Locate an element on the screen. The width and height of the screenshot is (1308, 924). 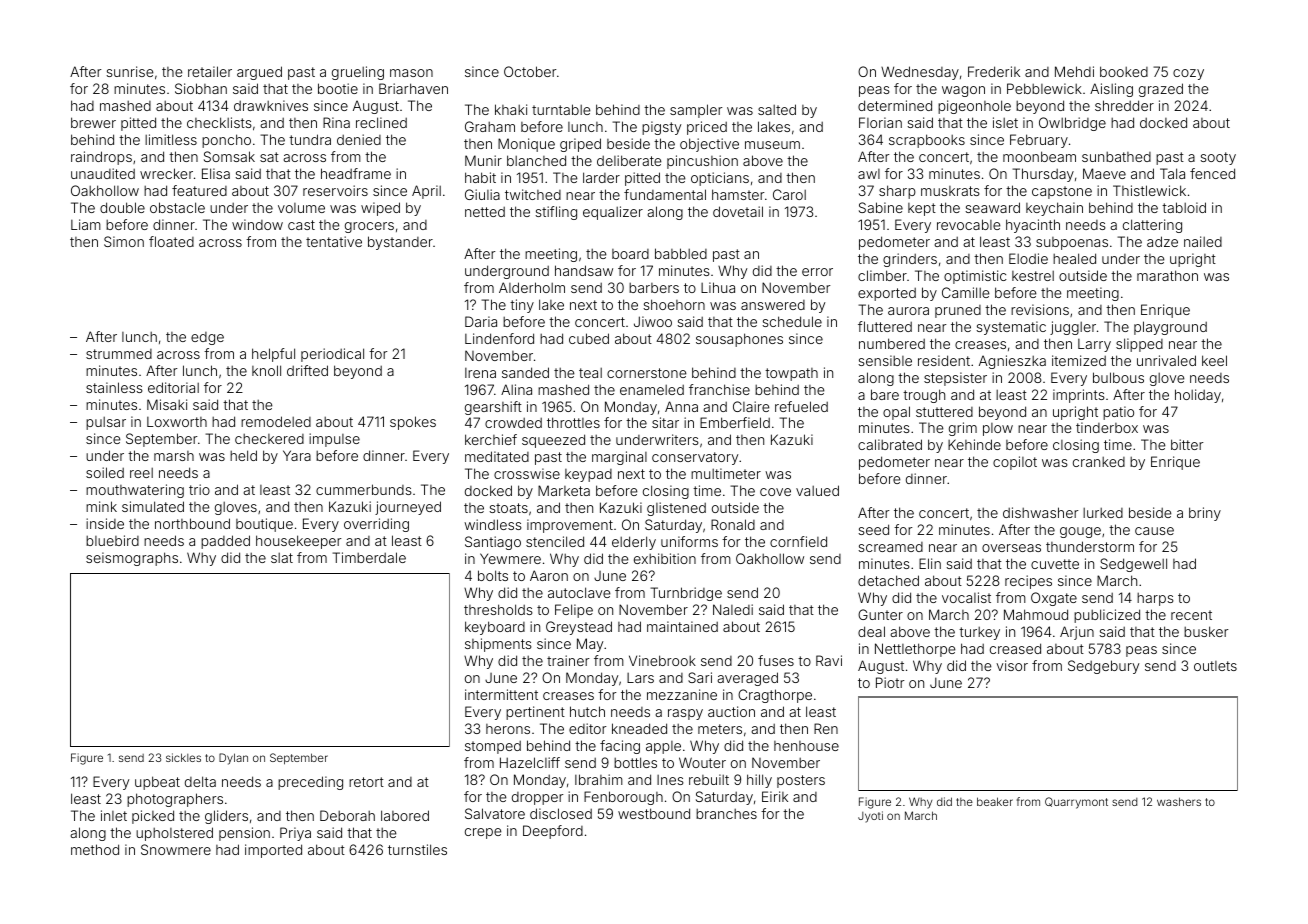
dropper is located at coordinates (537, 798).
